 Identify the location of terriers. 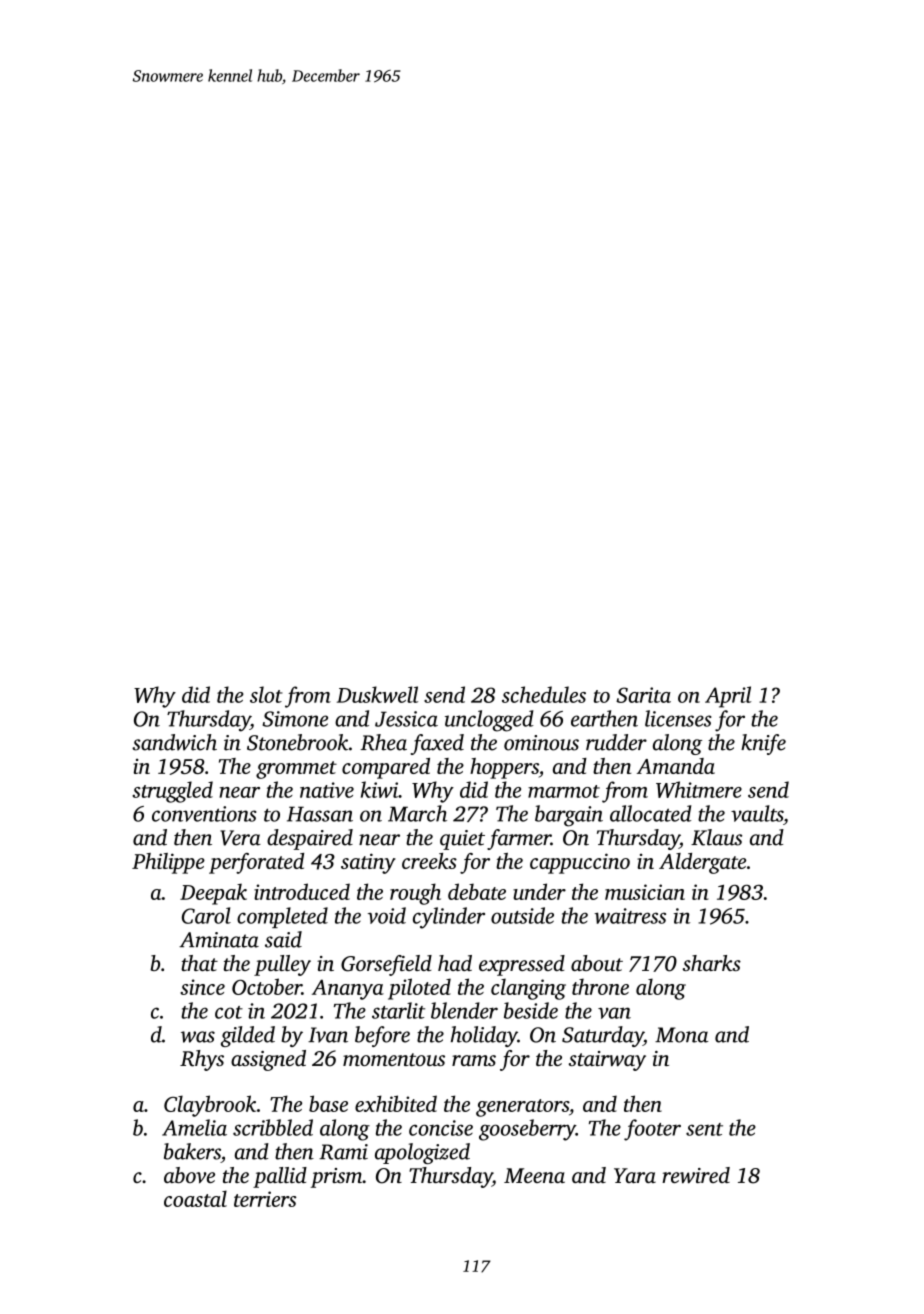
(265, 1199).
